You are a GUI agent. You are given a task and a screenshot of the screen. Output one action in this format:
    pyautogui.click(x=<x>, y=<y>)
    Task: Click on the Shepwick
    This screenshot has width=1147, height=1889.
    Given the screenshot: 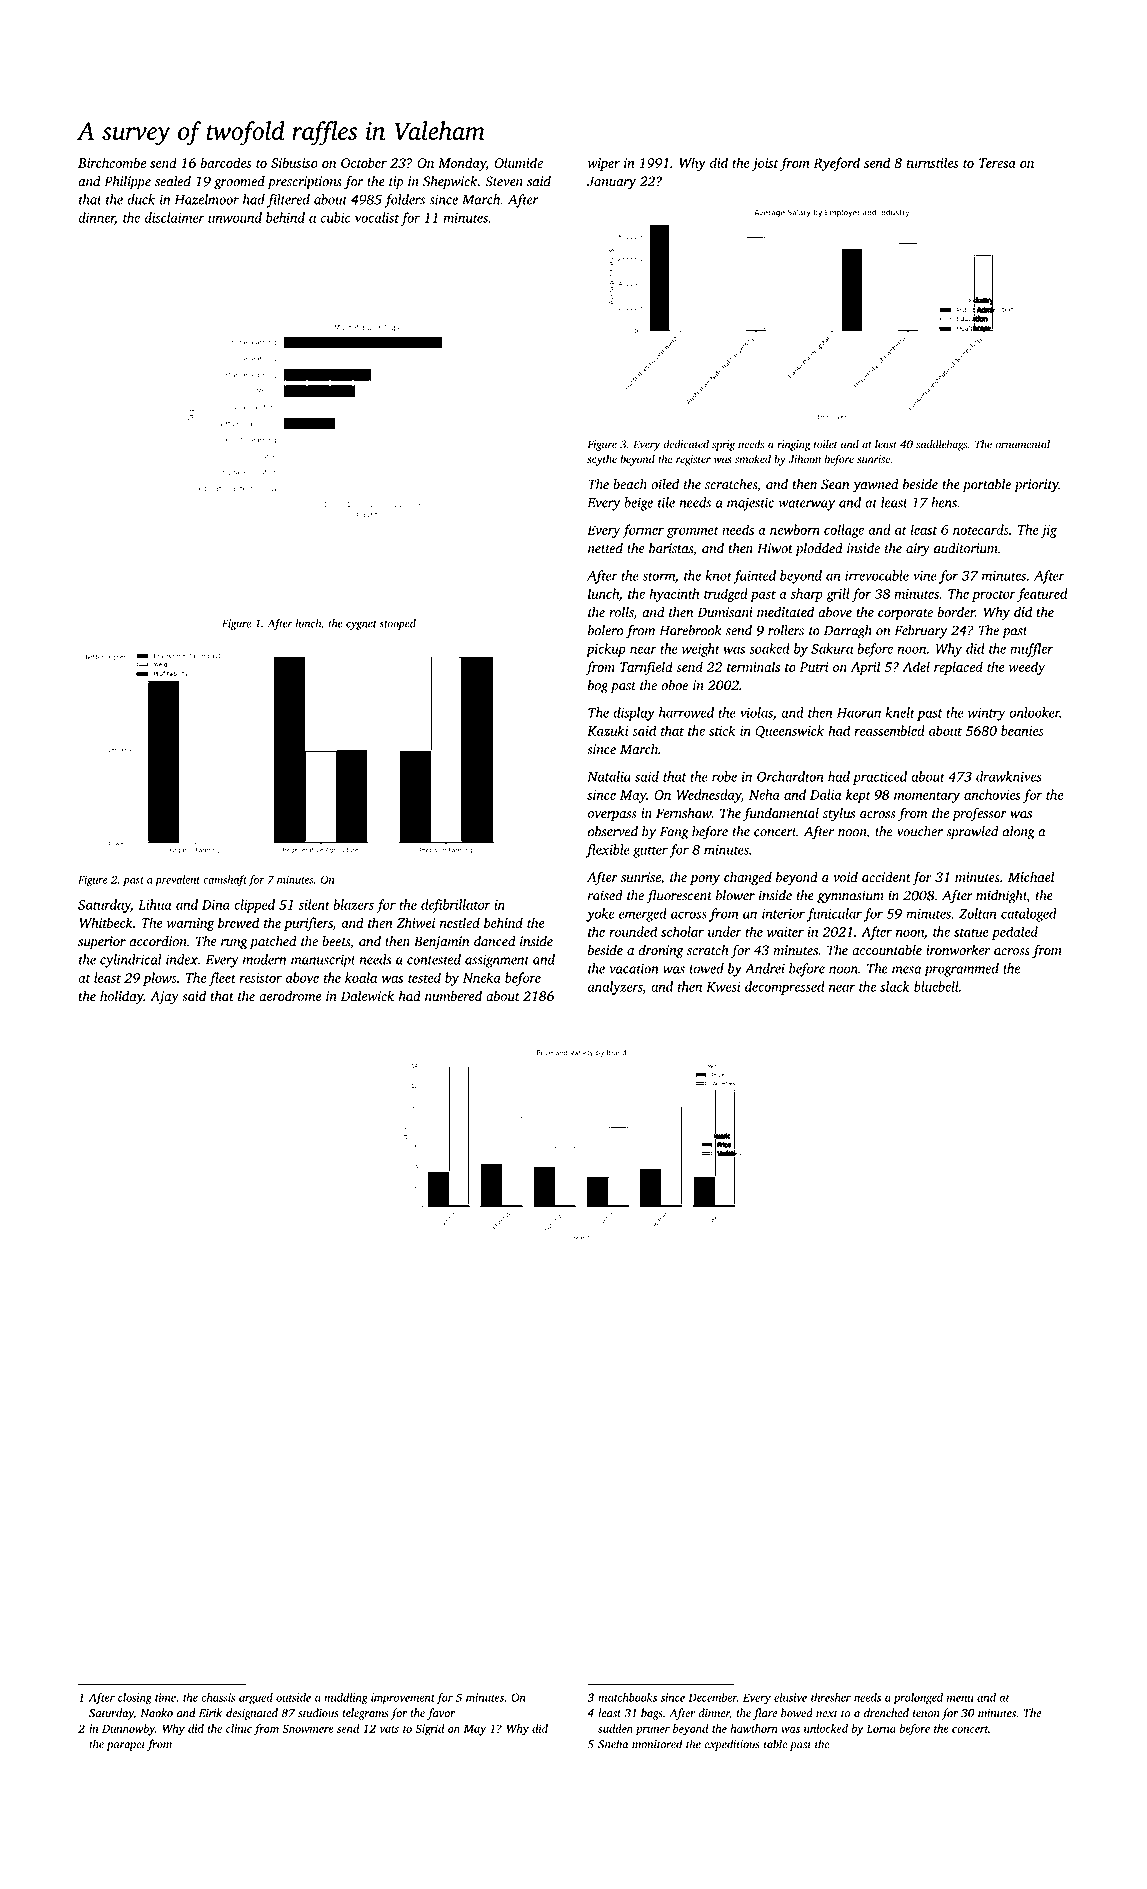 What is the action you would take?
    pyautogui.click(x=450, y=183)
